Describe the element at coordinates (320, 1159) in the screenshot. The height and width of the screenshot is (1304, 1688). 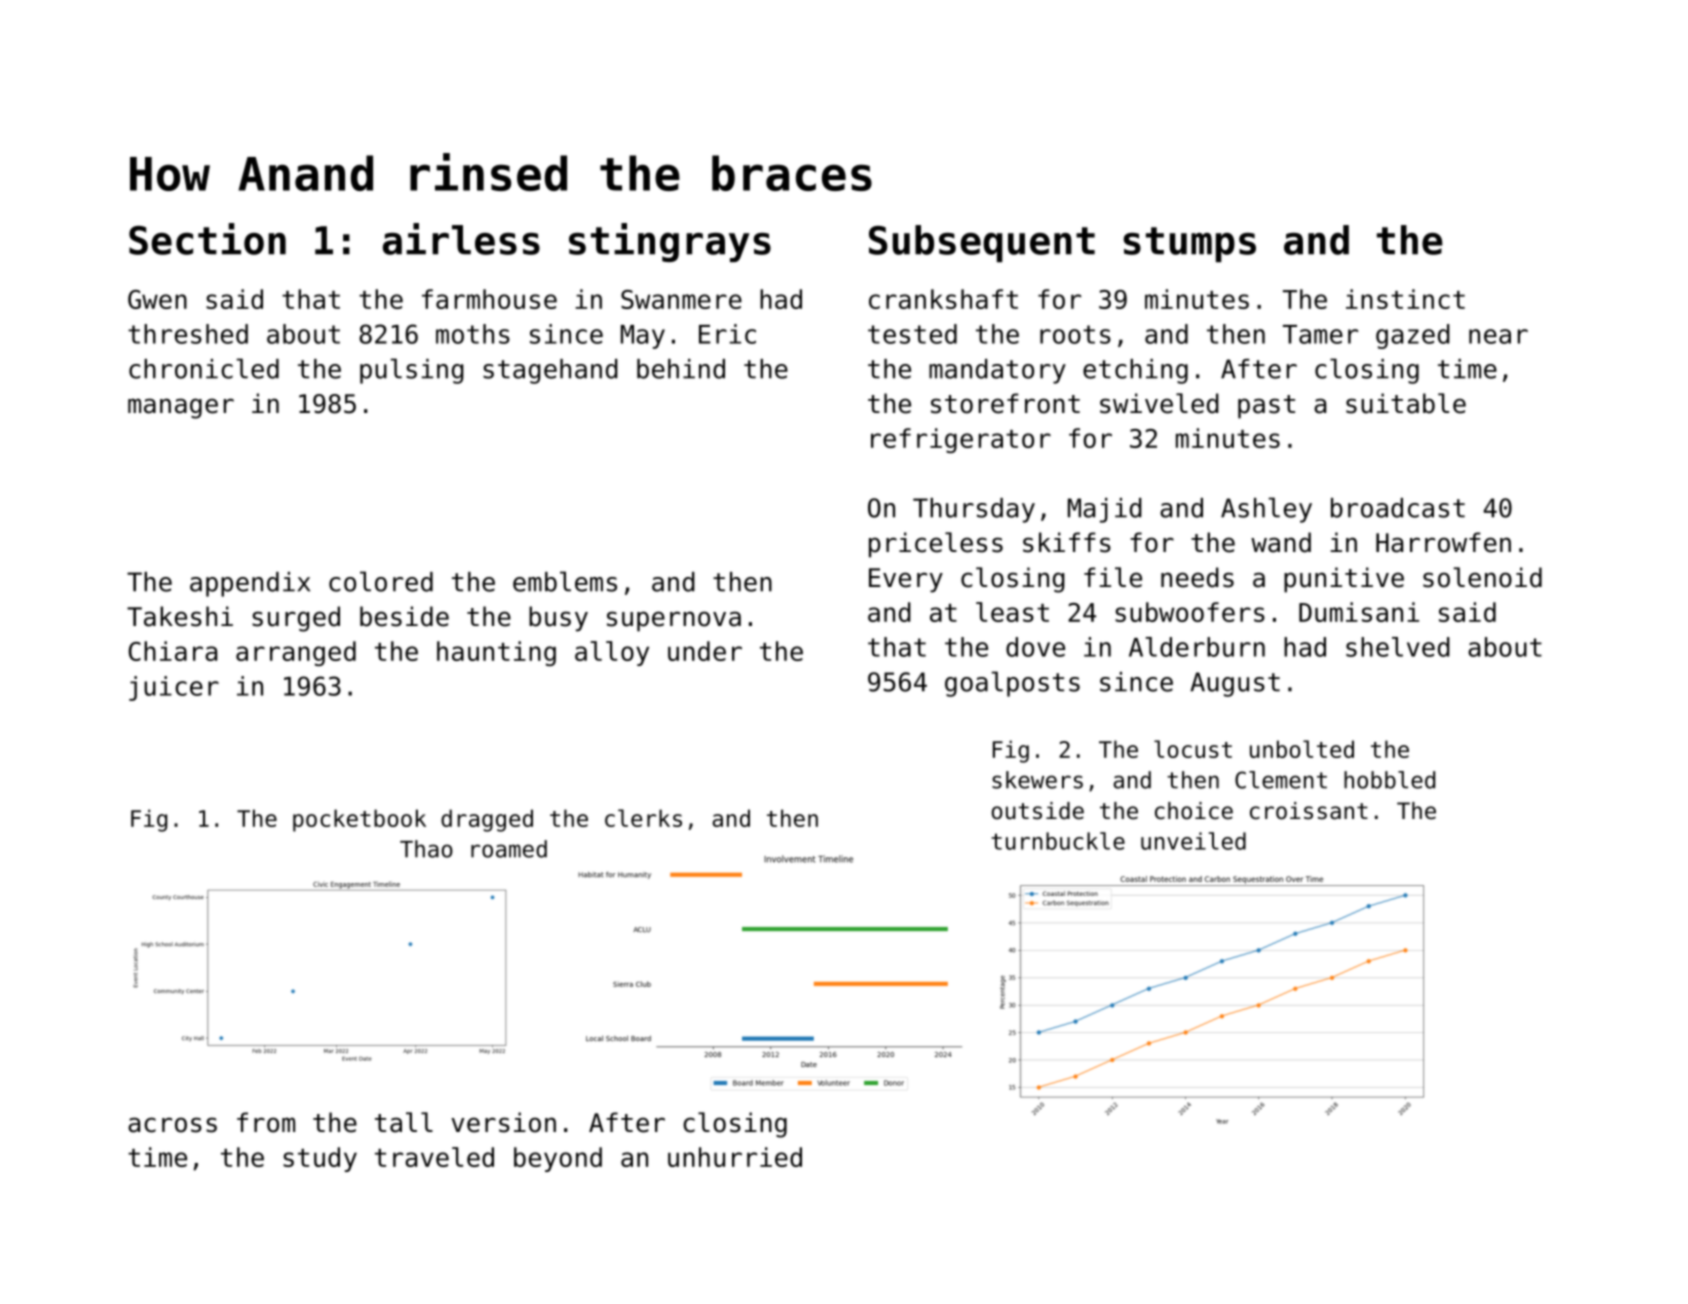
I see `study` at that location.
